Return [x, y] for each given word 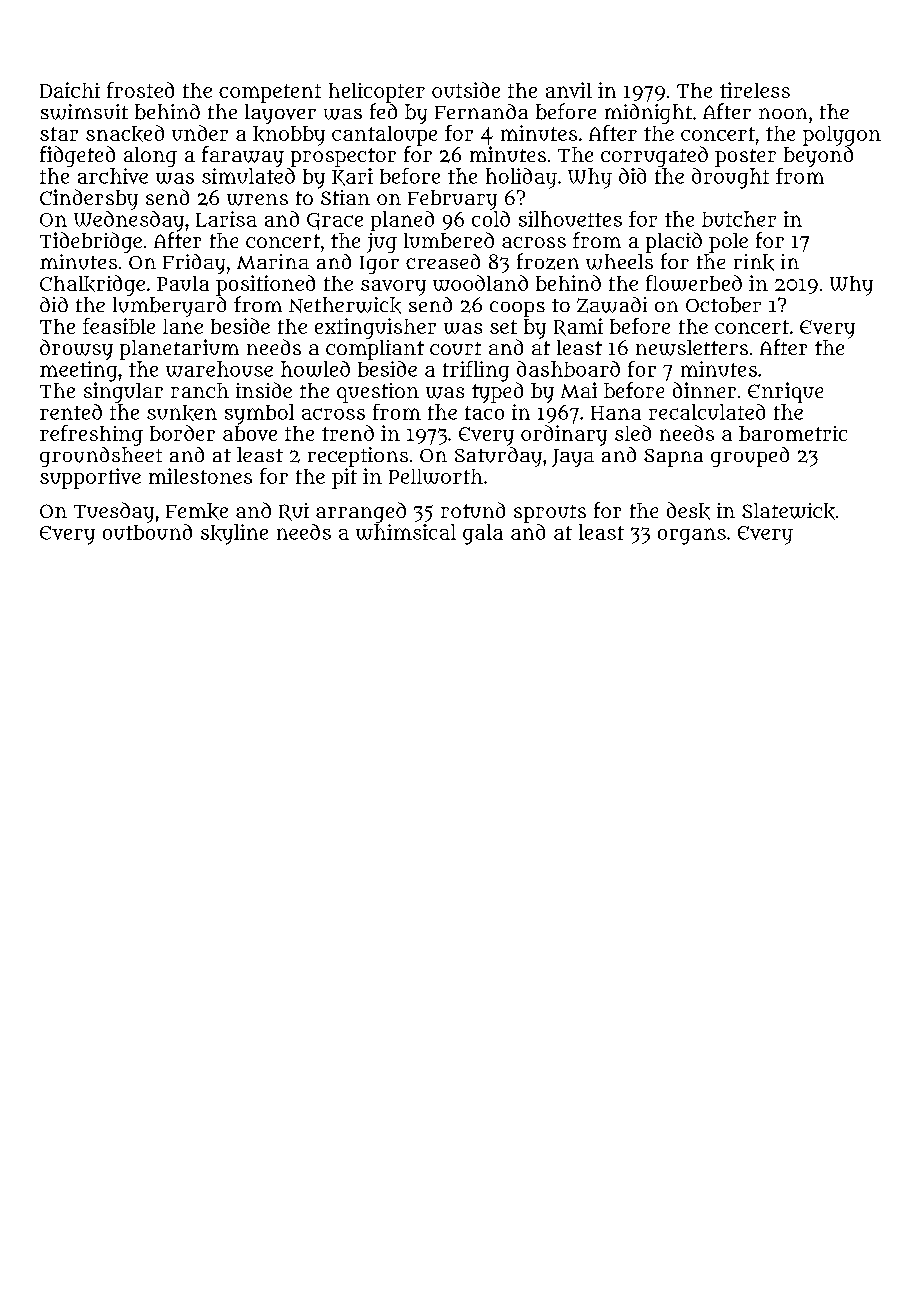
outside [466, 90]
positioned [265, 285]
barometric [793, 433]
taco [484, 413]
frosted [140, 90]
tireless [755, 90]
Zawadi [612, 305]
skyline [234, 534]
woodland [480, 283]
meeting [78, 371]
